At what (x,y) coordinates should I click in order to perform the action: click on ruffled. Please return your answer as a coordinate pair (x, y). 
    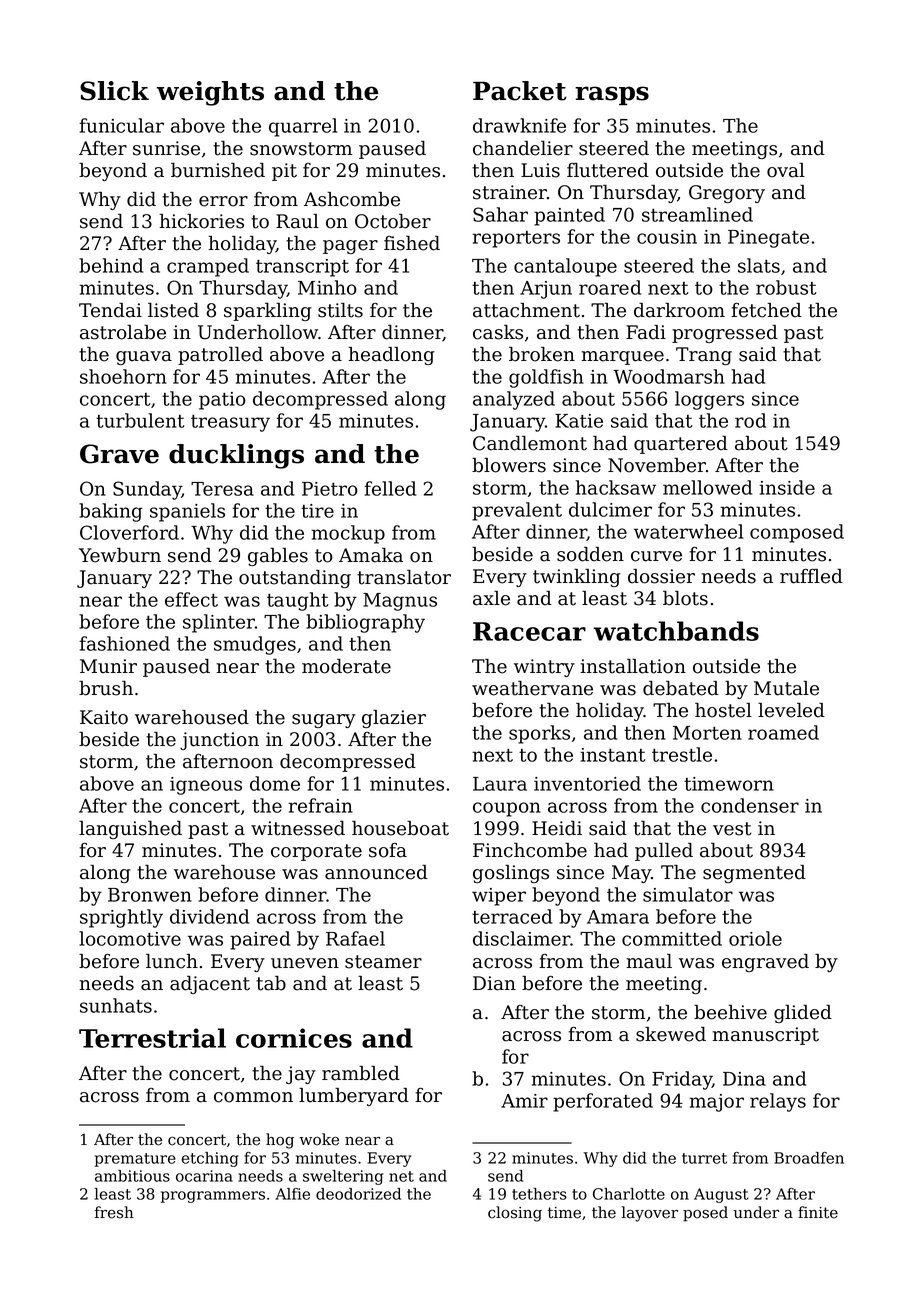
    Looking at the image, I should click on (811, 576).
